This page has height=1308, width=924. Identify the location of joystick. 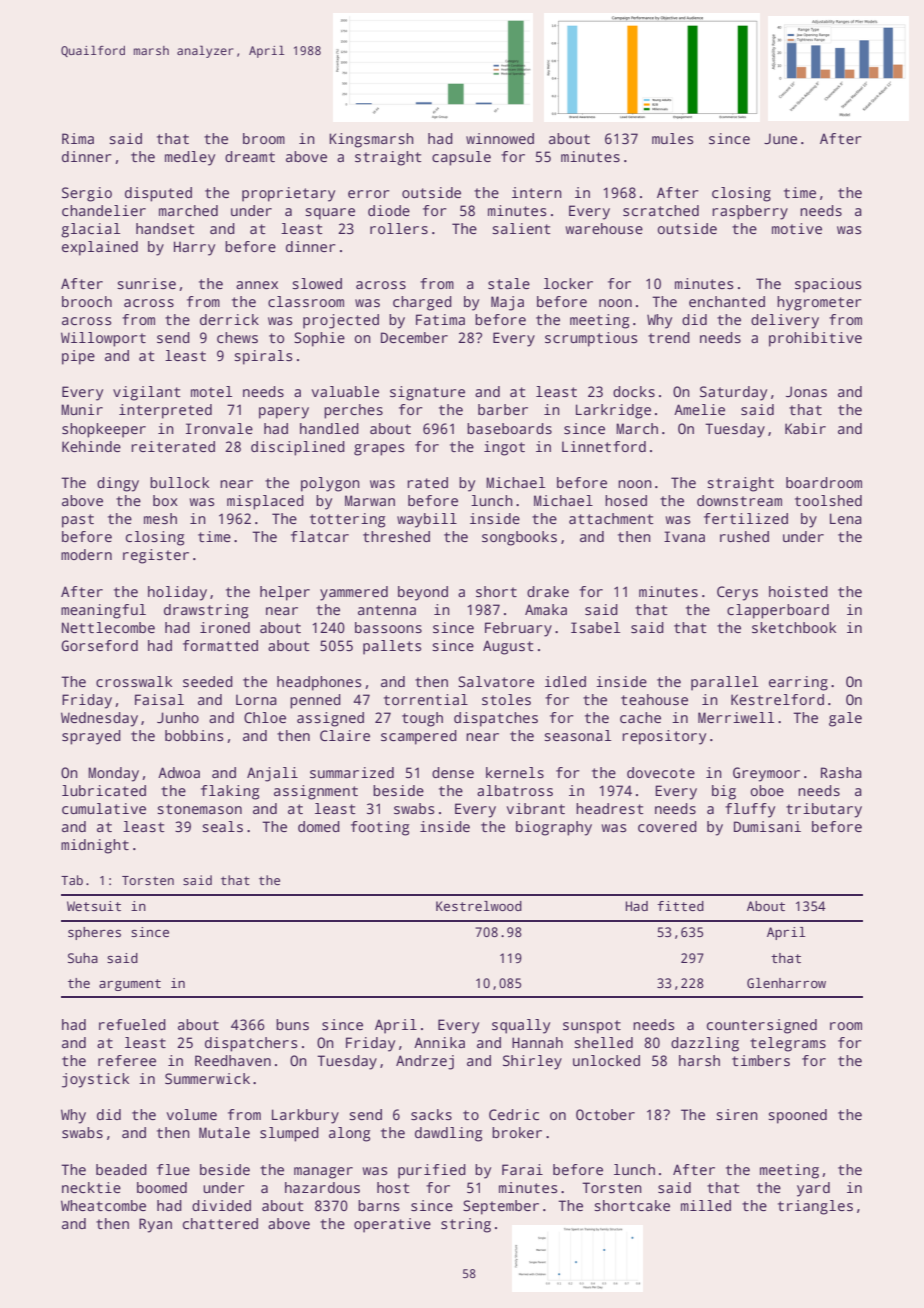
(95, 1080).
